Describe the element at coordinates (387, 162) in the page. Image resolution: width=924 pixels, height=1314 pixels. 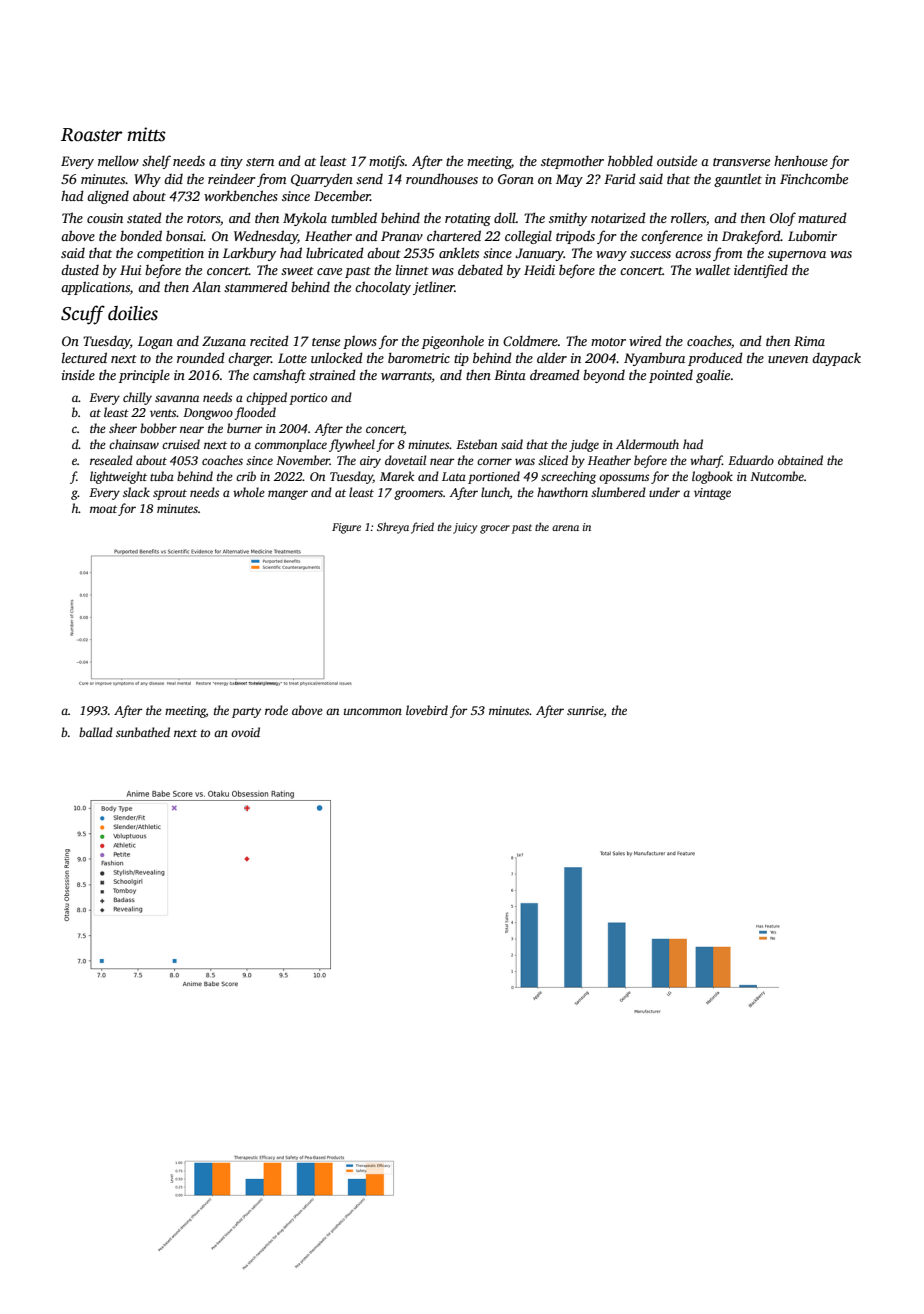
I see `motifs` at that location.
